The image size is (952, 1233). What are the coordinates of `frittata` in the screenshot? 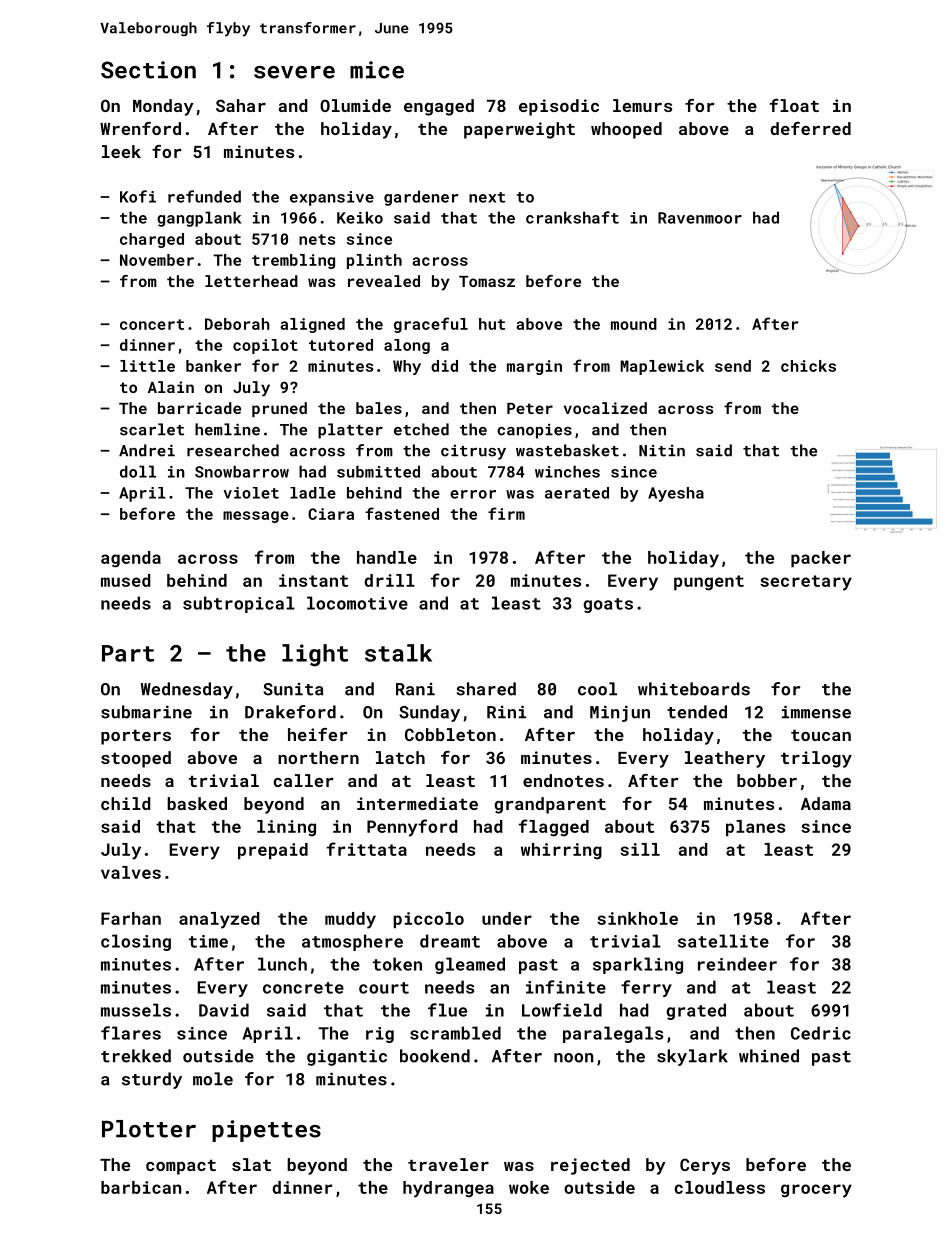 It's located at (367, 849).
